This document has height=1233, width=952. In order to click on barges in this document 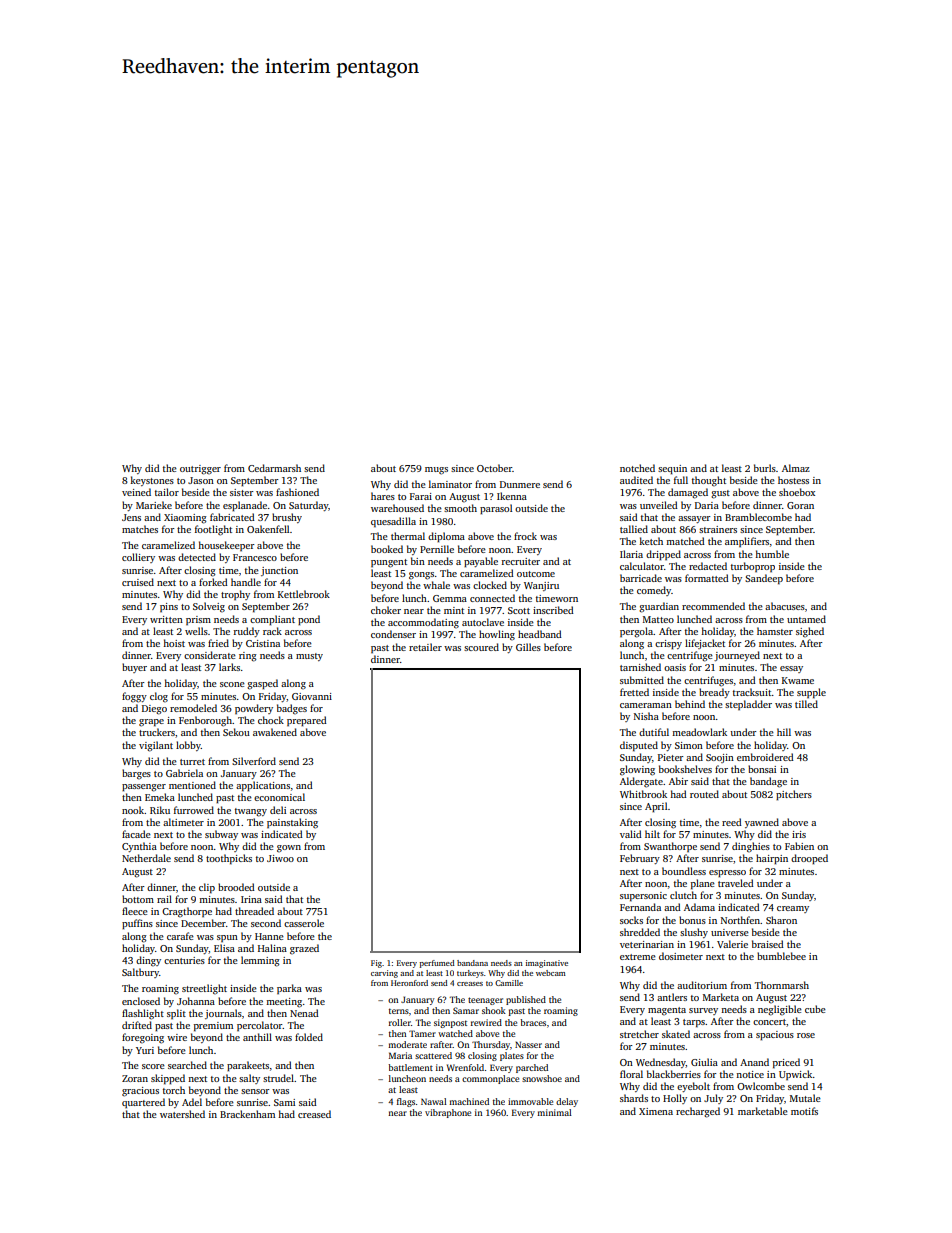, I will do `click(136, 774)`.
